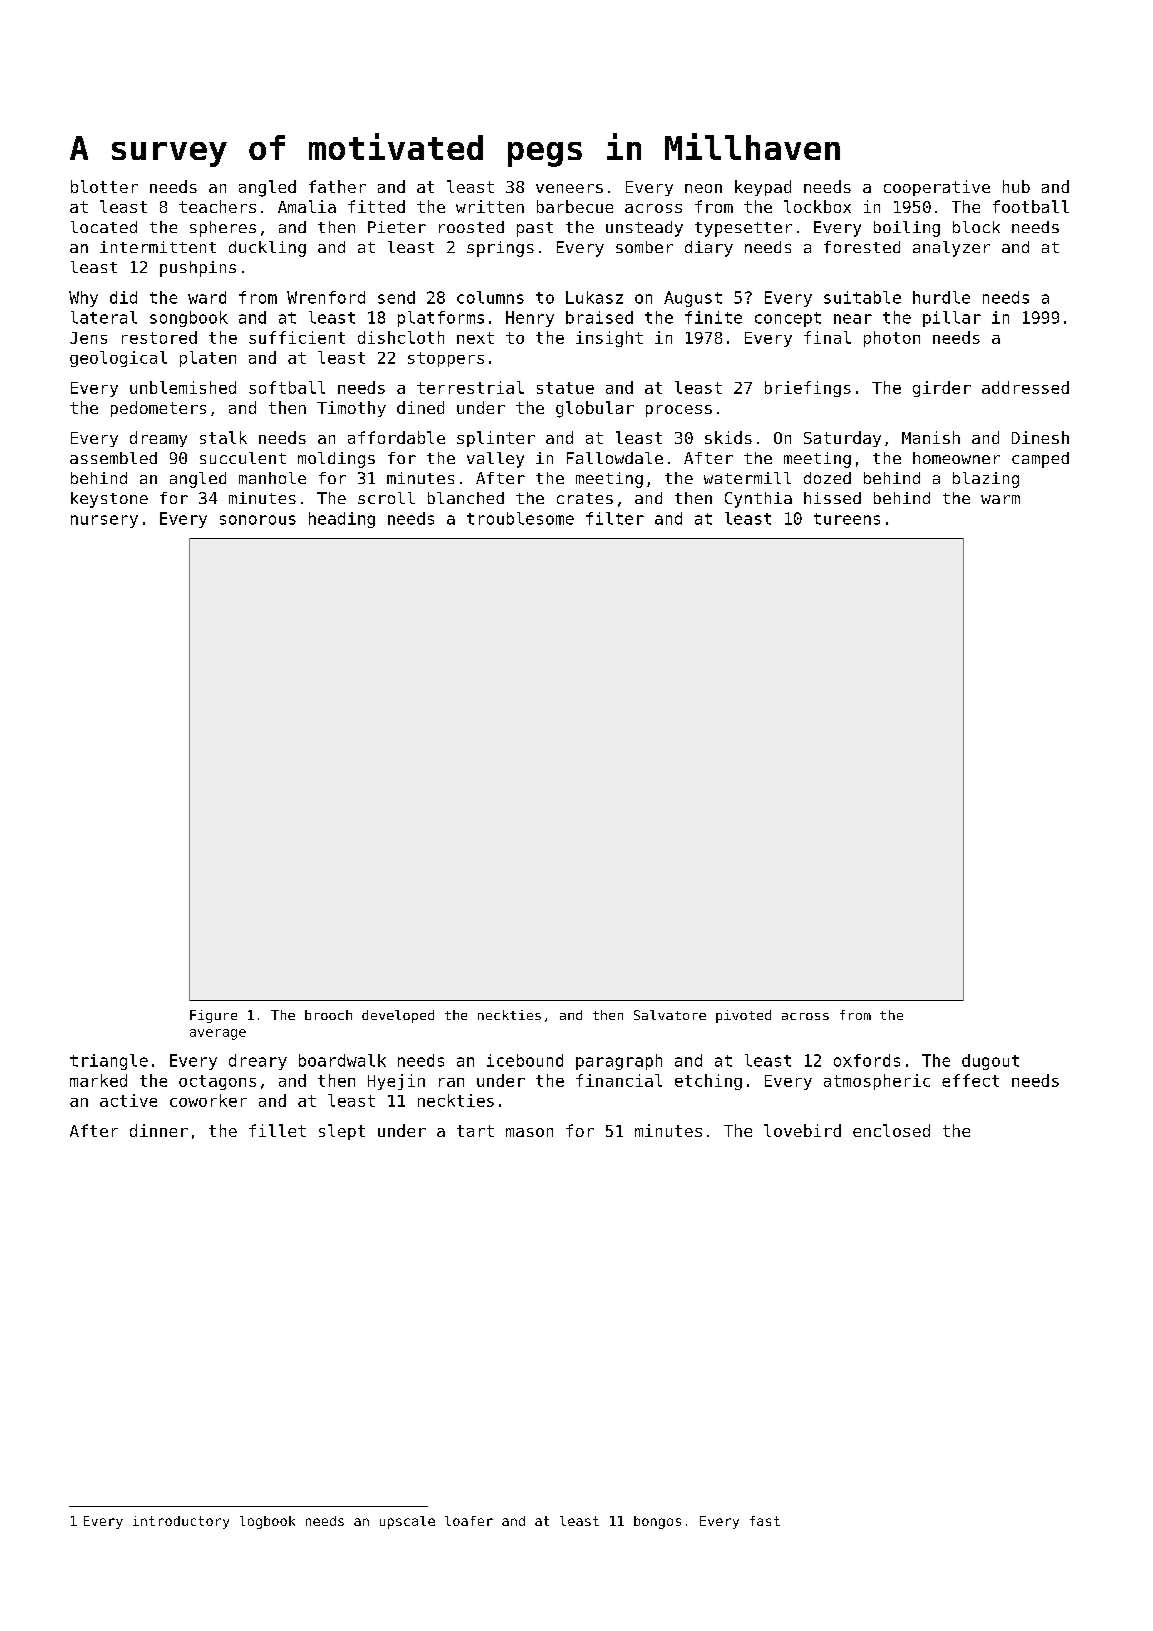 Image resolution: width=1153 pixels, height=1631 pixels. What do you see at coordinates (657, 1522) in the document?
I see `bongos` at bounding box center [657, 1522].
